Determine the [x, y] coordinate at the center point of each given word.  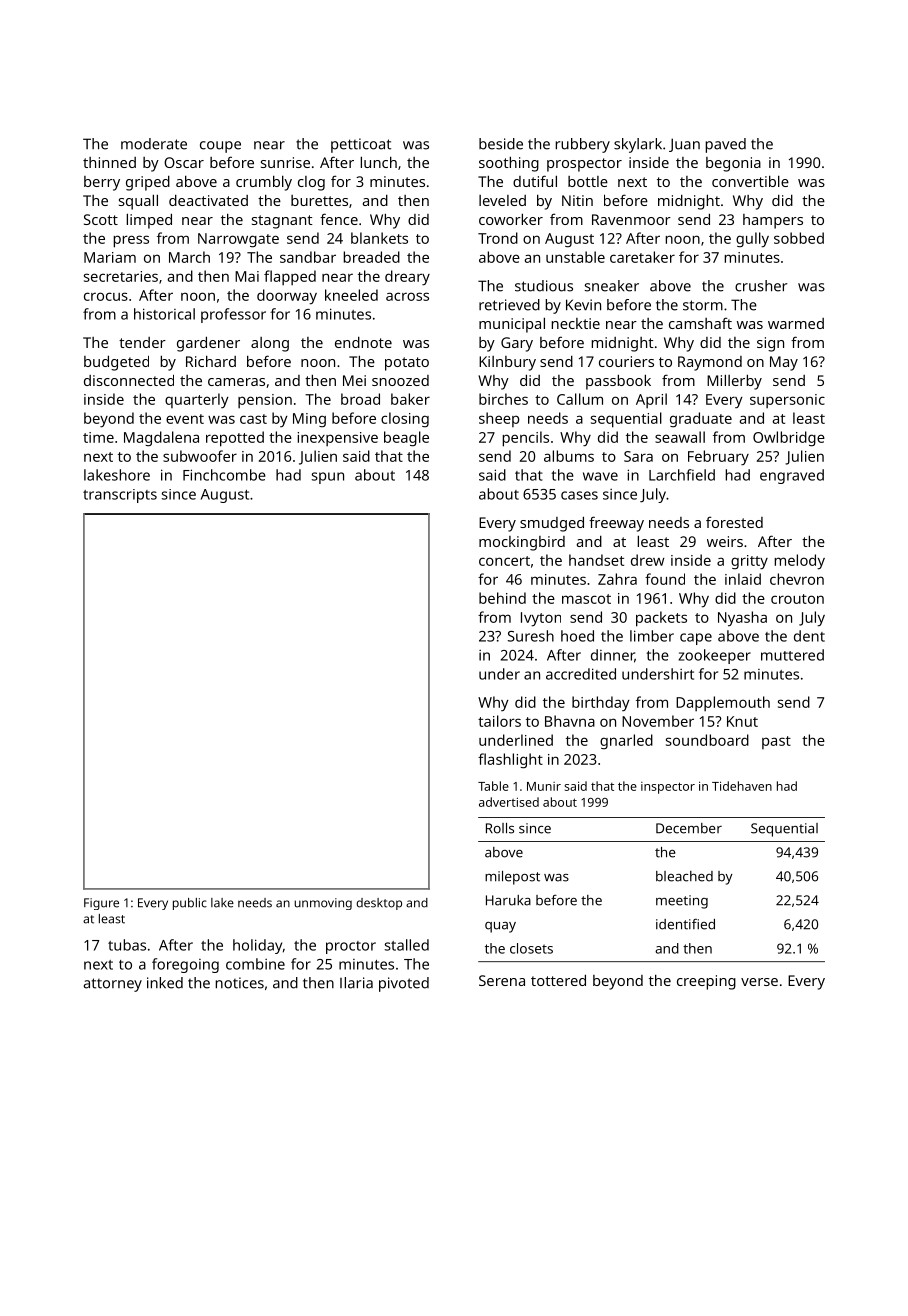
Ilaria [356, 983]
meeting [682, 902]
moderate [154, 144]
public [190, 904]
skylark [638, 145]
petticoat [361, 145]
